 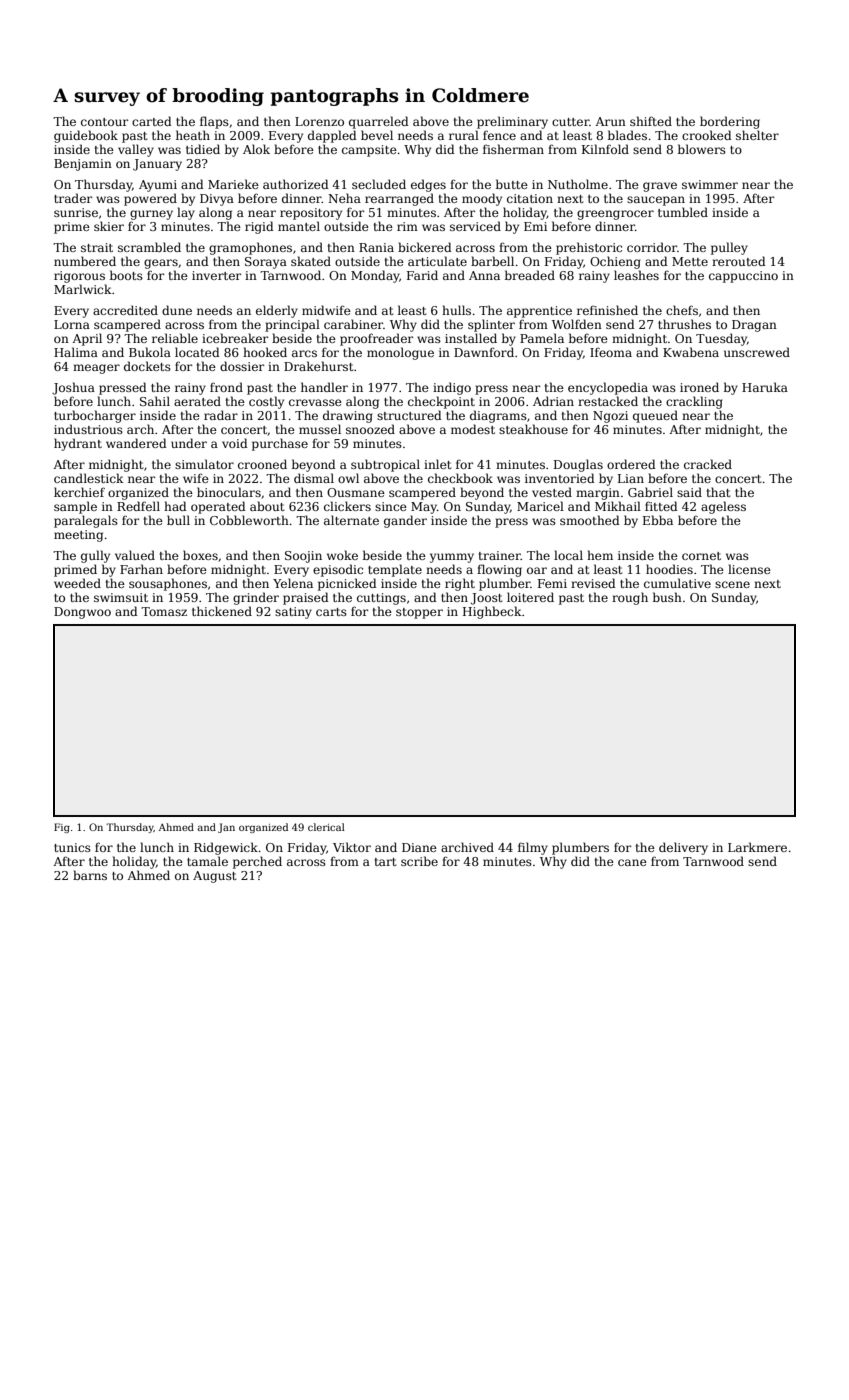 What do you see at coordinates (72, 847) in the page?
I see `tunics` at bounding box center [72, 847].
